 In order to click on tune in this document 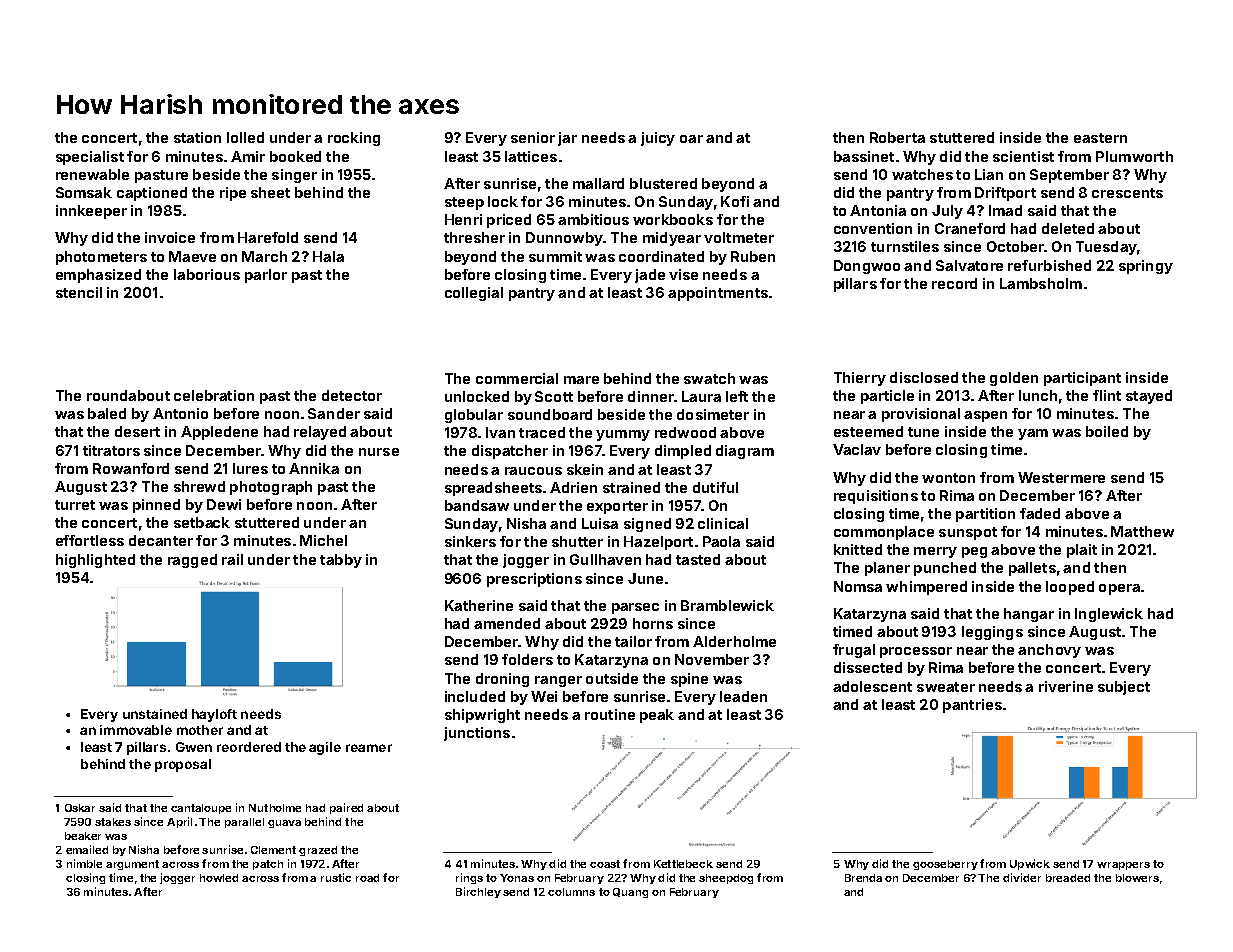, I will do `click(923, 432)`.
